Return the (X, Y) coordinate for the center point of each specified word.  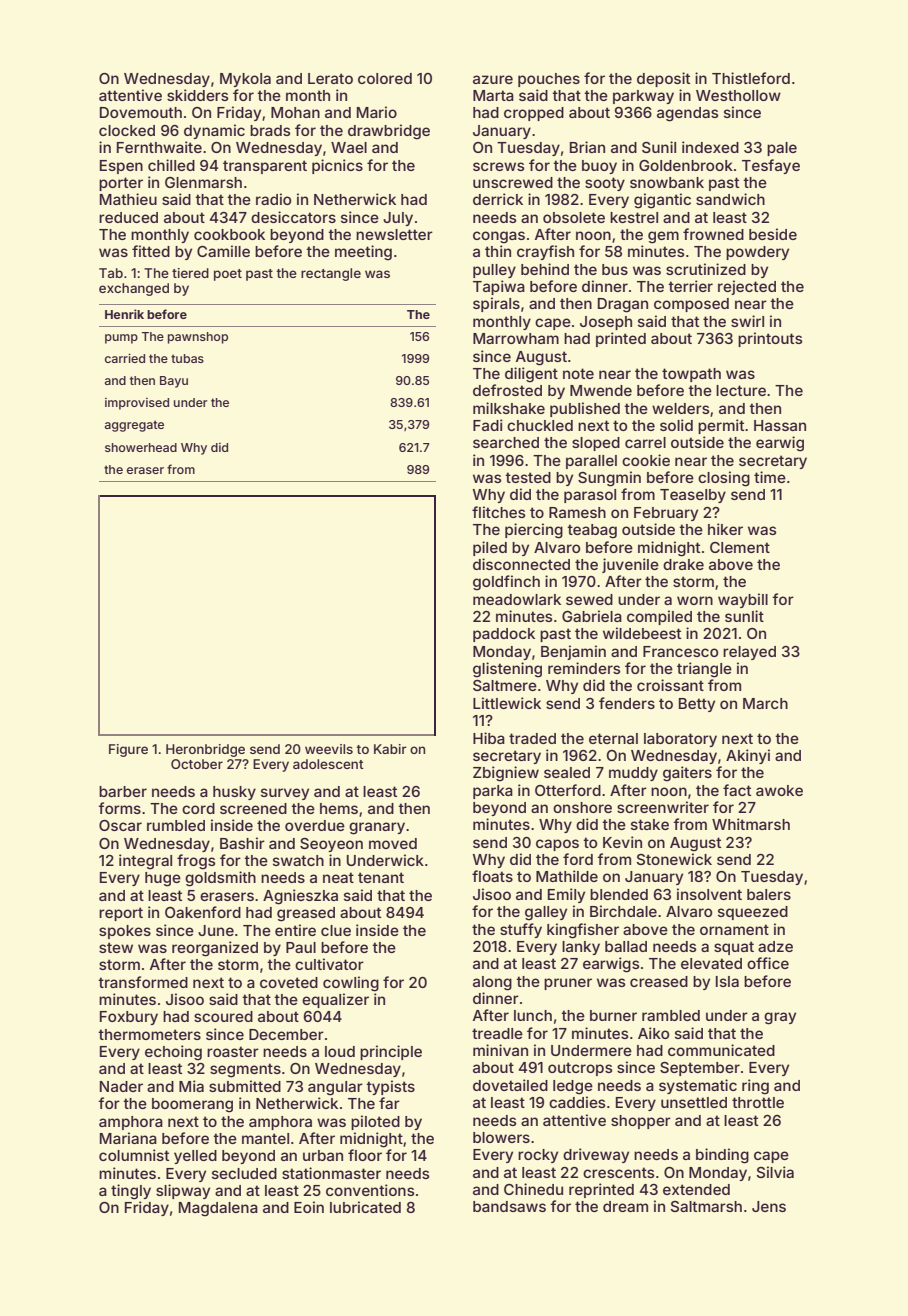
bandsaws (509, 1206)
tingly (131, 1192)
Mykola (245, 80)
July (398, 219)
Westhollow (738, 95)
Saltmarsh (706, 1206)
